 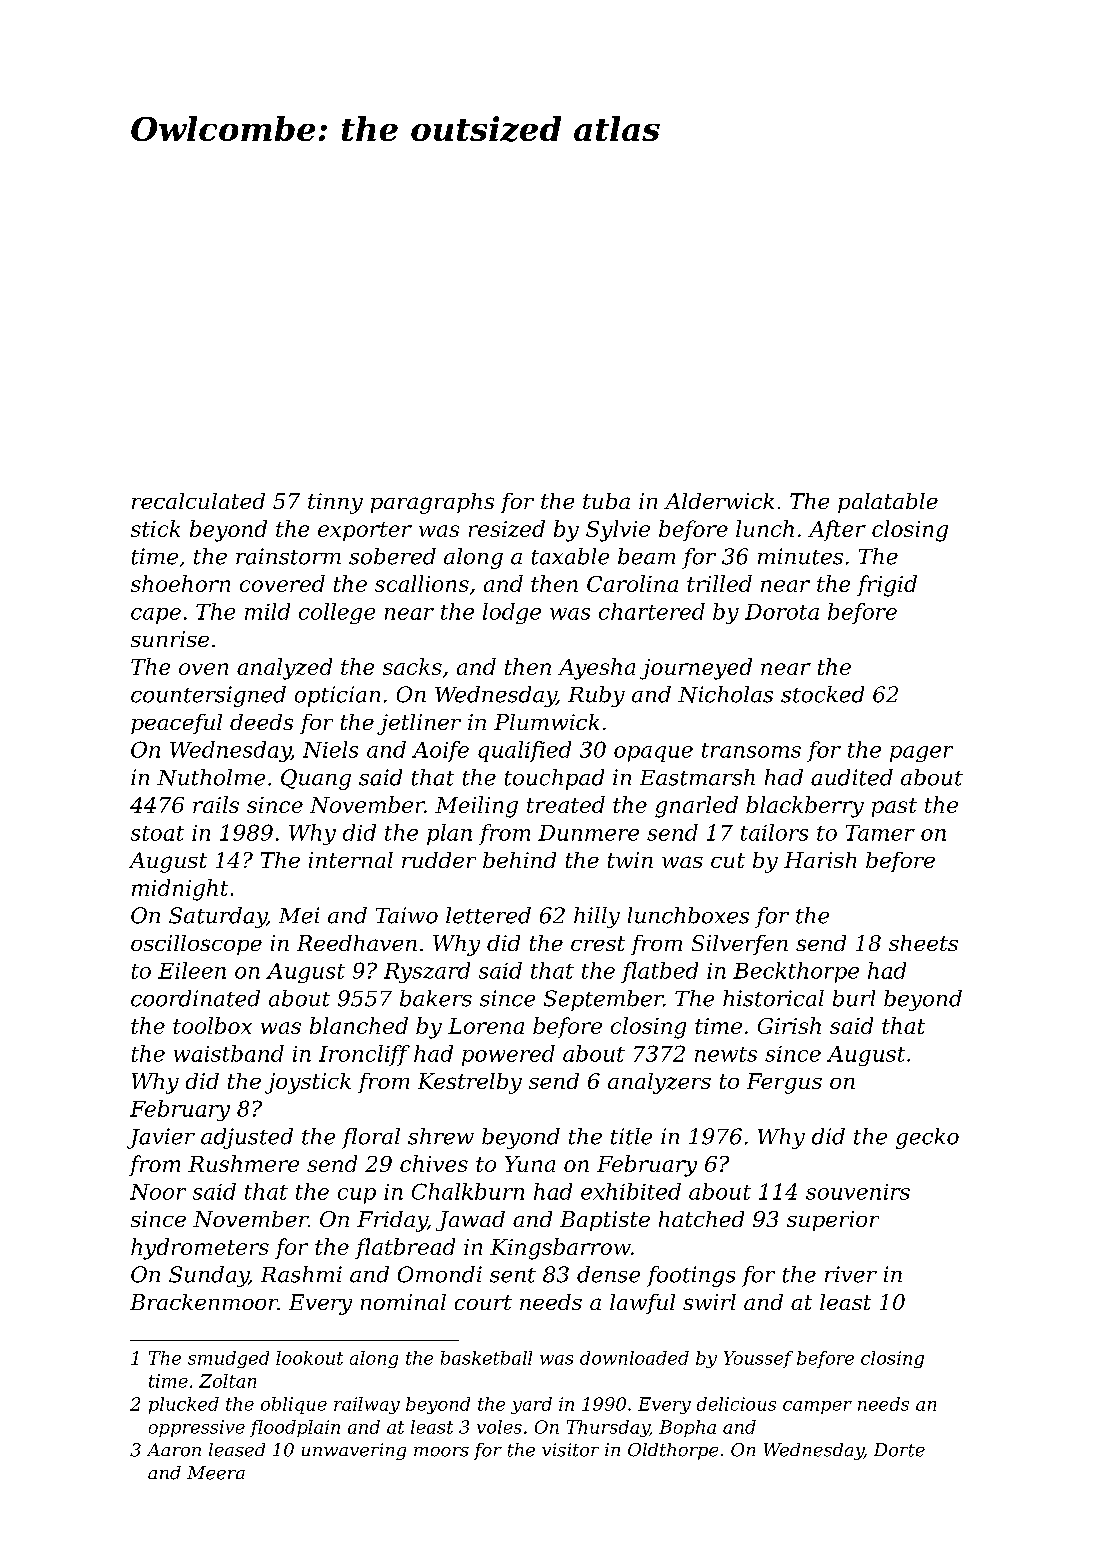 What do you see at coordinates (200, 1249) in the page?
I see `hydrometers` at bounding box center [200, 1249].
